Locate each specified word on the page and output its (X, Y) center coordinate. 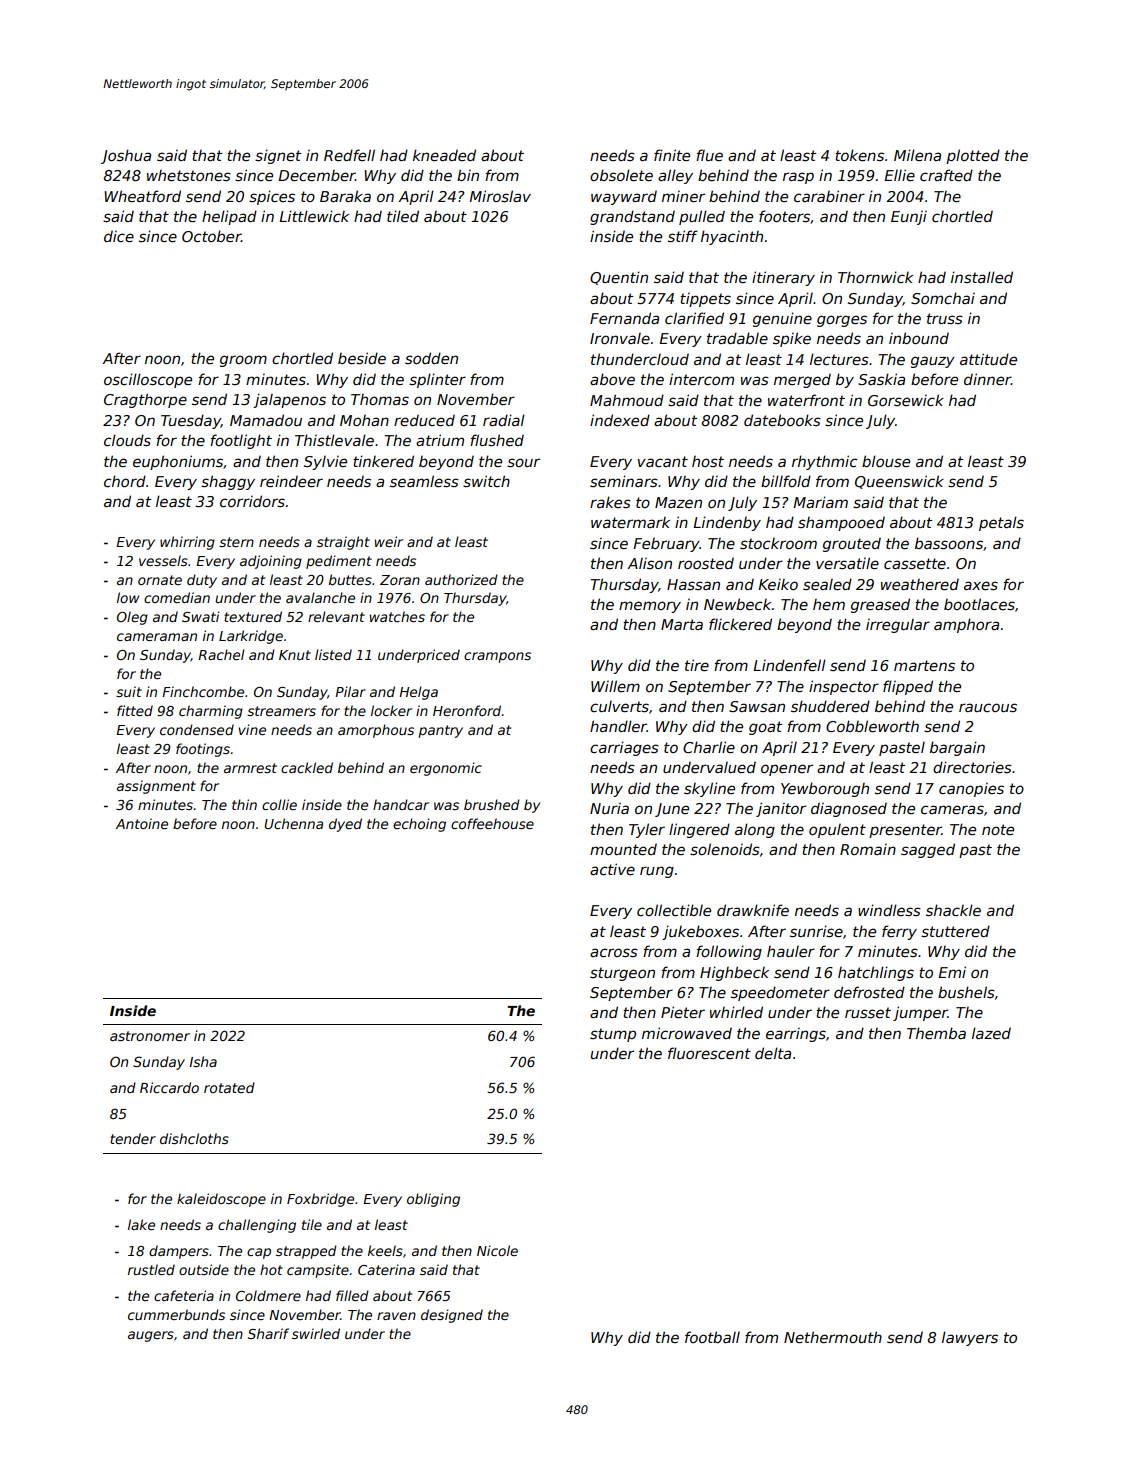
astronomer (150, 1036)
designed (452, 1316)
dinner (987, 379)
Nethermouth (833, 1337)
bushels (966, 992)
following (729, 952)
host (708, 461)
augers (151, 1336)
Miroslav (500, 196)
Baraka (345, 196)
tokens (859, 155)
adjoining (271, 562)
